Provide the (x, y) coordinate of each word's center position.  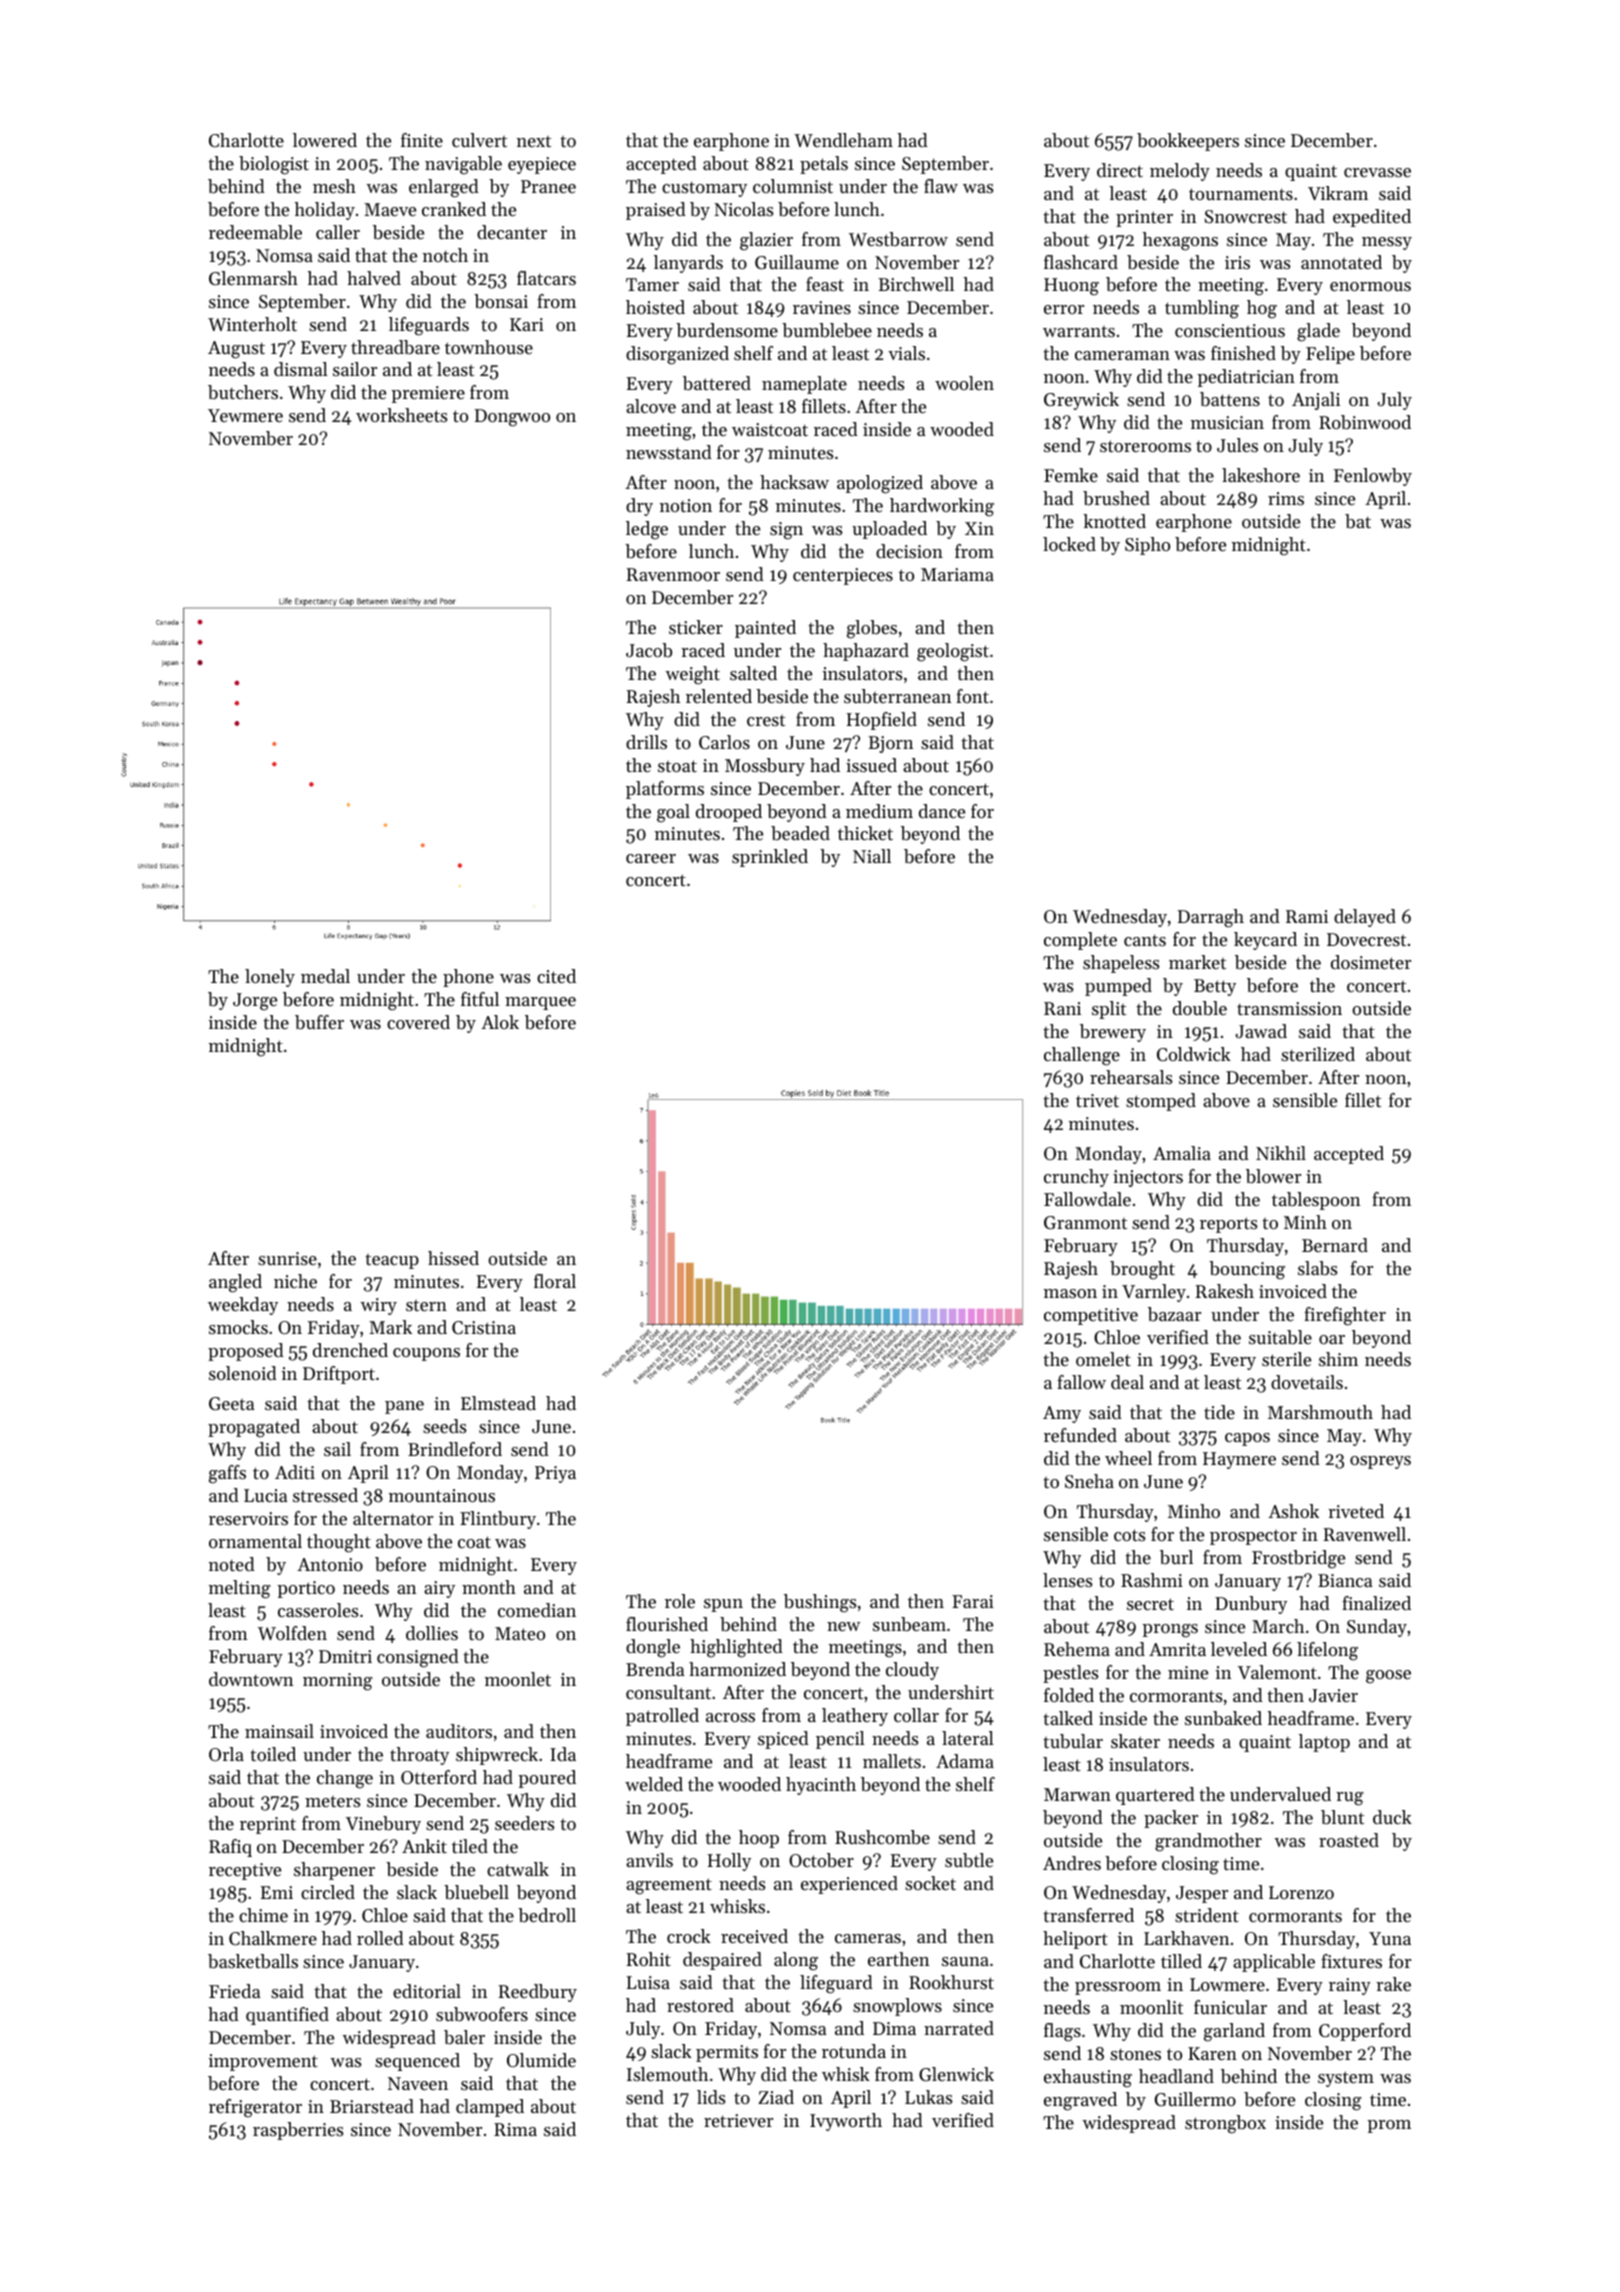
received (754, 1936)
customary (704, 189)
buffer (319, 1022)
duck (1392, 1817)
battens (1230, 399)
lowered (325, 140)
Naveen (418, 2083)
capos (1247, 1439)
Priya (555, 1474)
